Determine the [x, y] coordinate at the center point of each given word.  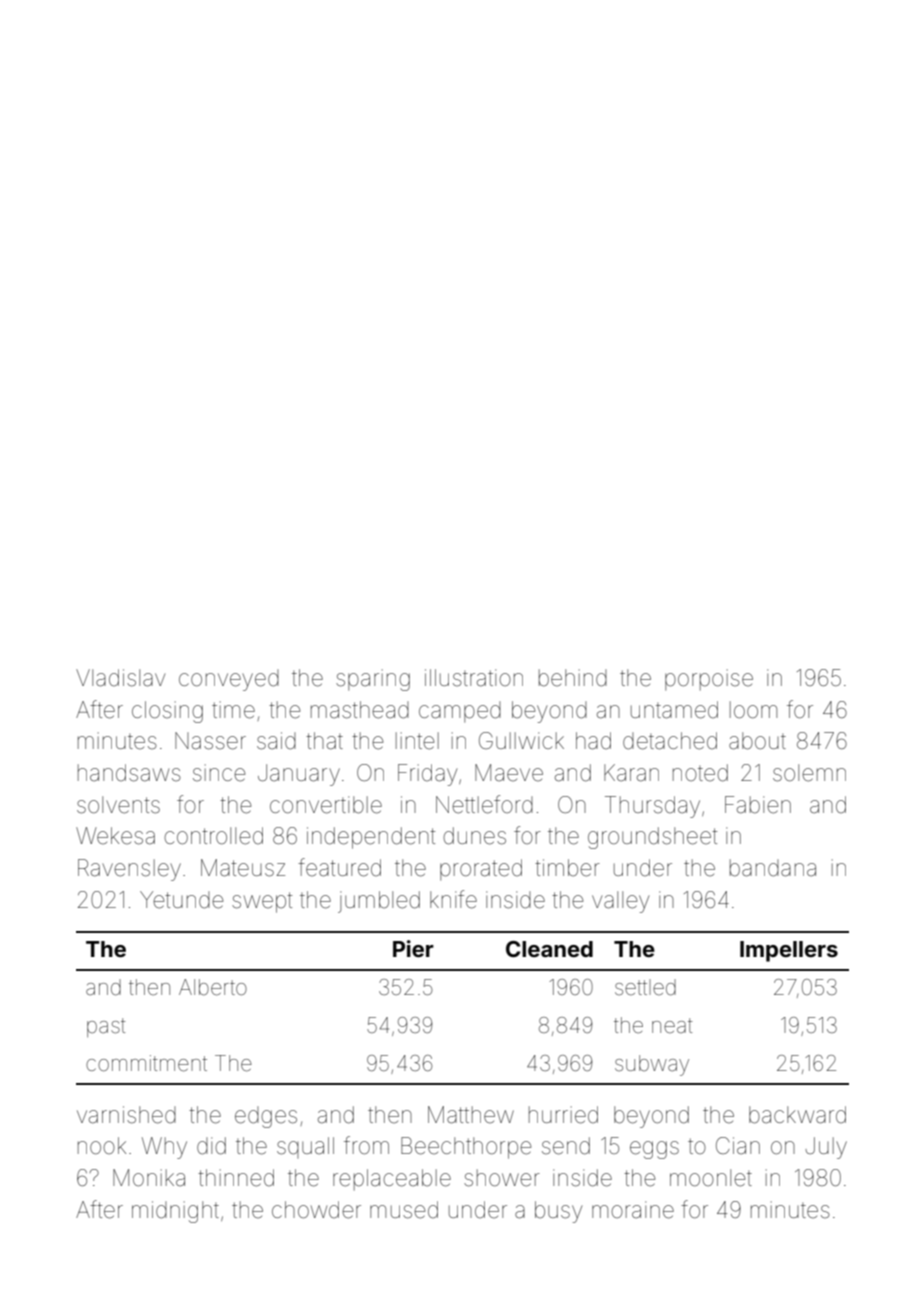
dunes [474, 836]
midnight [175, 1212]
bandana [773, 868]
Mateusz [243, 868]
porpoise [709, 680]
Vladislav [120, 678]
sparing [373, 680]
